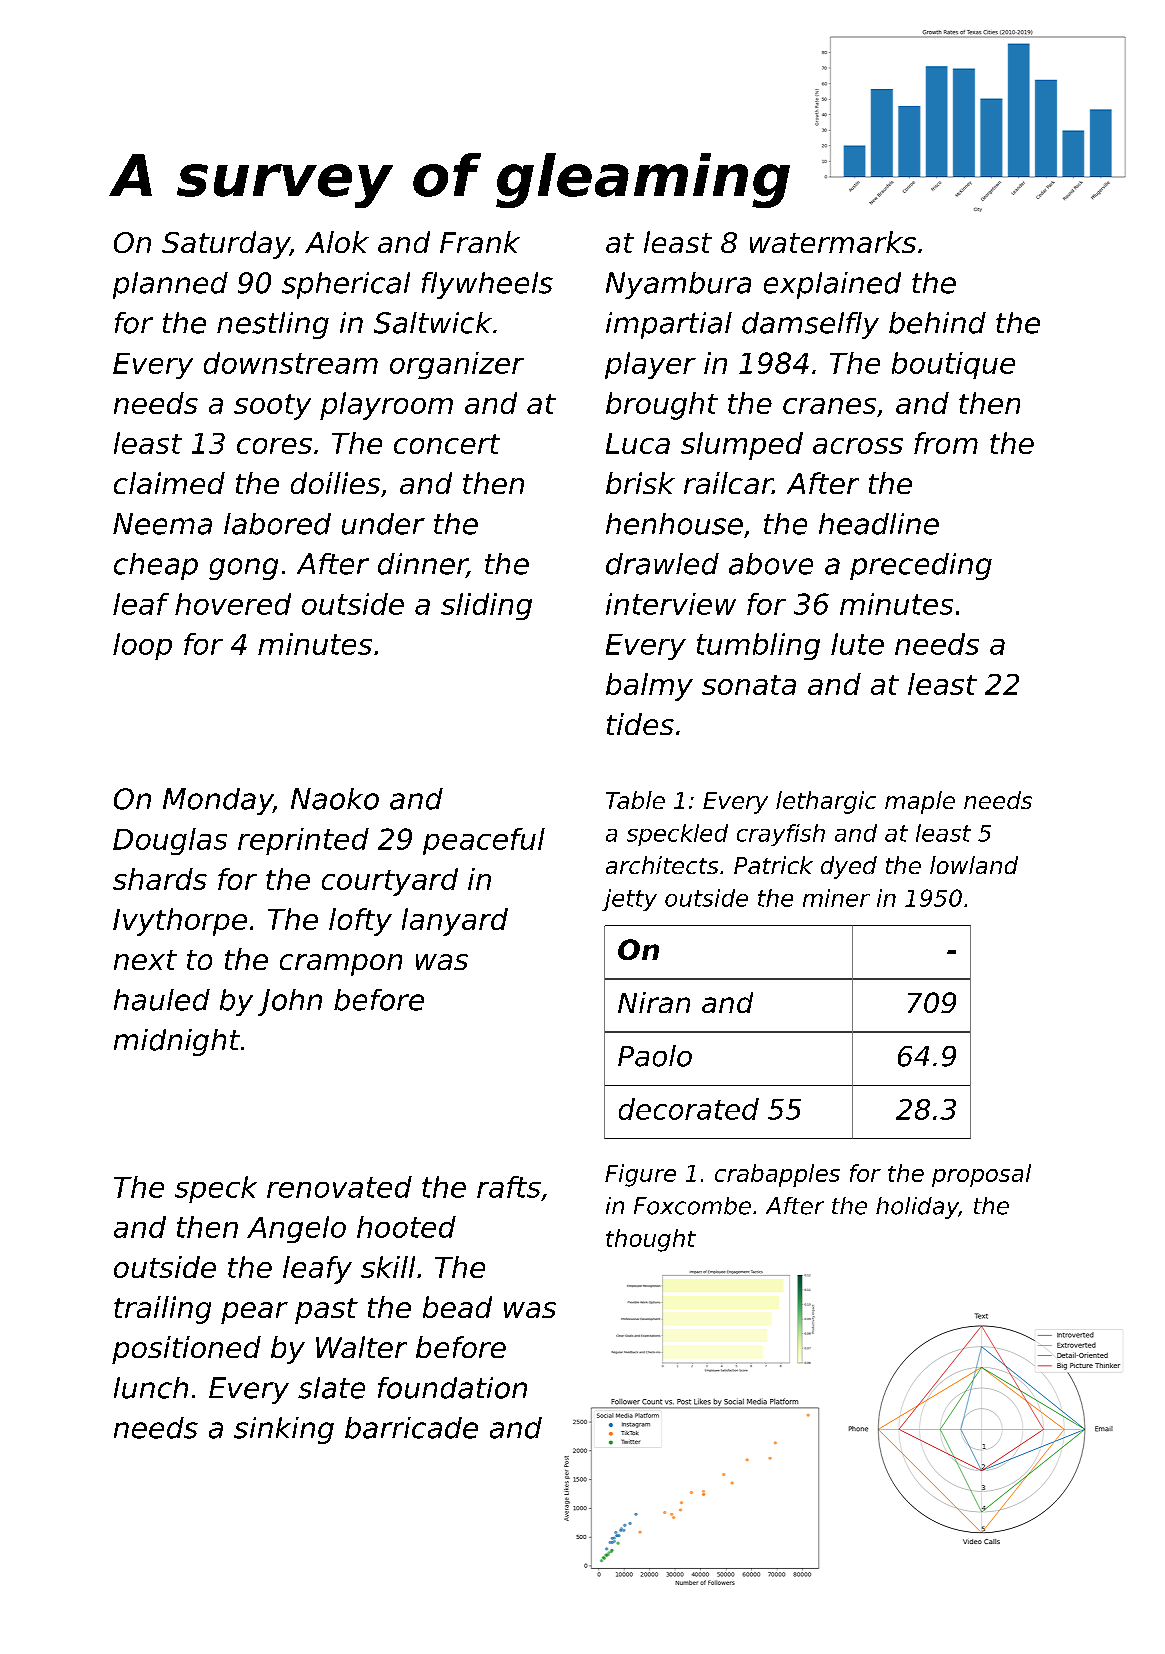 The width and height of the screenshot is (1165, 1654). Describe the element at coordinates (758, 646) in the screenshot. I see `tumbling` at that location.
